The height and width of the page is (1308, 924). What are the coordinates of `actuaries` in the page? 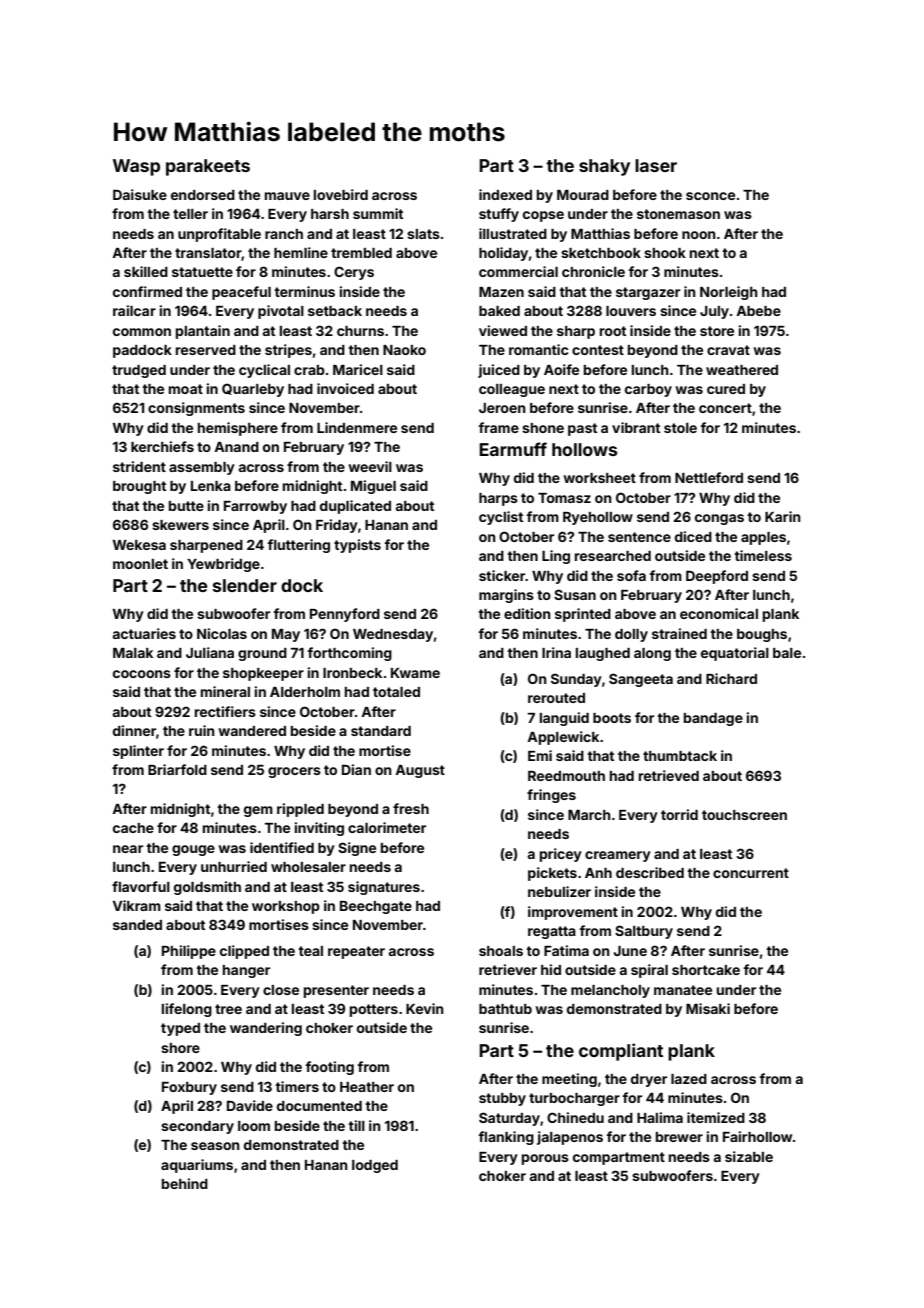 It's located at (144, 633).
